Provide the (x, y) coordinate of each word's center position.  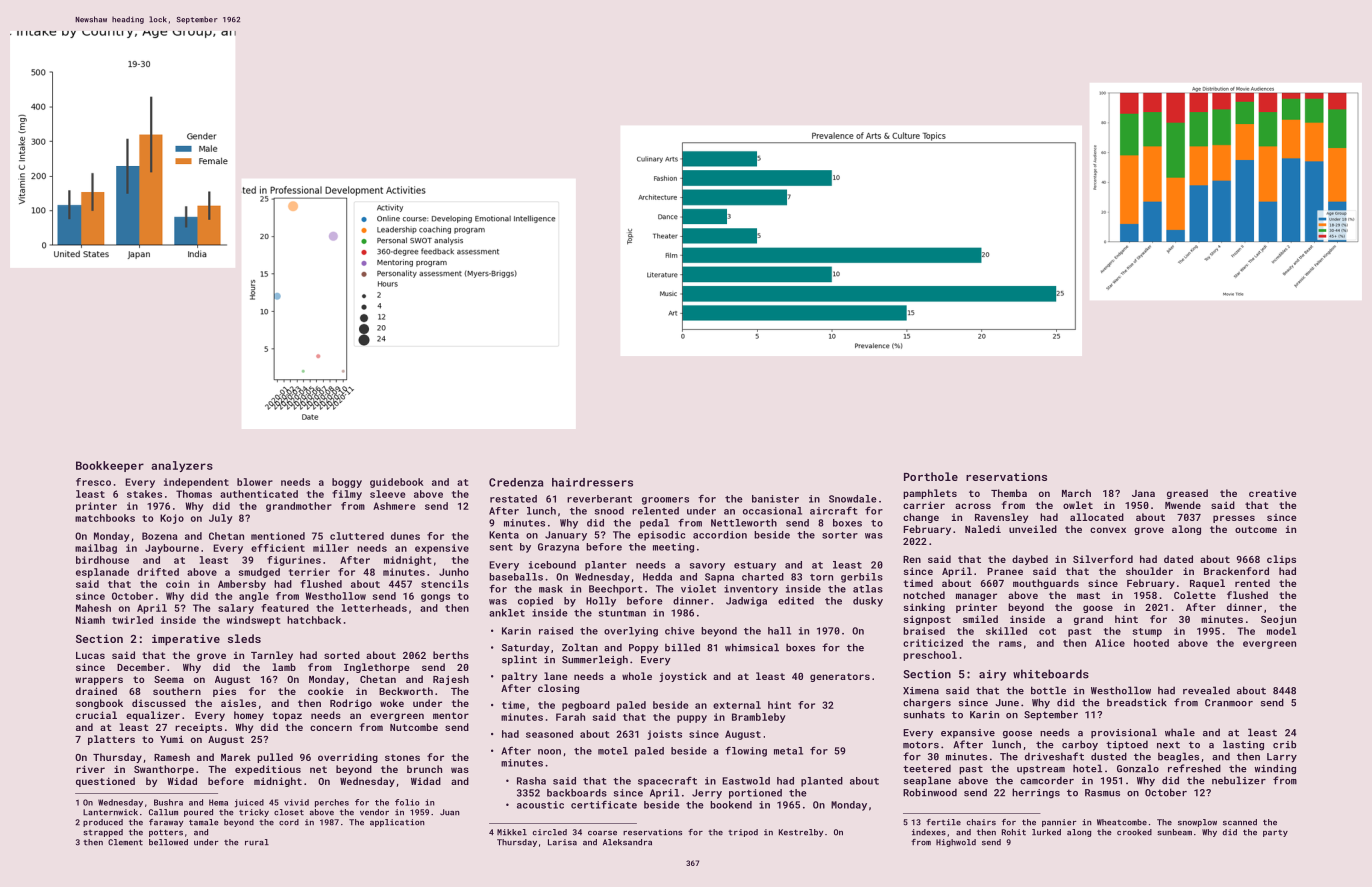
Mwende (1183, 505)
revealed (1206, 690)
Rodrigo (351, 704)
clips (1281, 560)
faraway (166, 823)
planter (606, 566)
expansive (968, 733)
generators (840, 677)
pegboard (586, 706)
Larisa (562, 842)
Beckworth (406, 691)
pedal (654, 524)
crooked (1134, 832)
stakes (144, 494)
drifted (158, 572)
